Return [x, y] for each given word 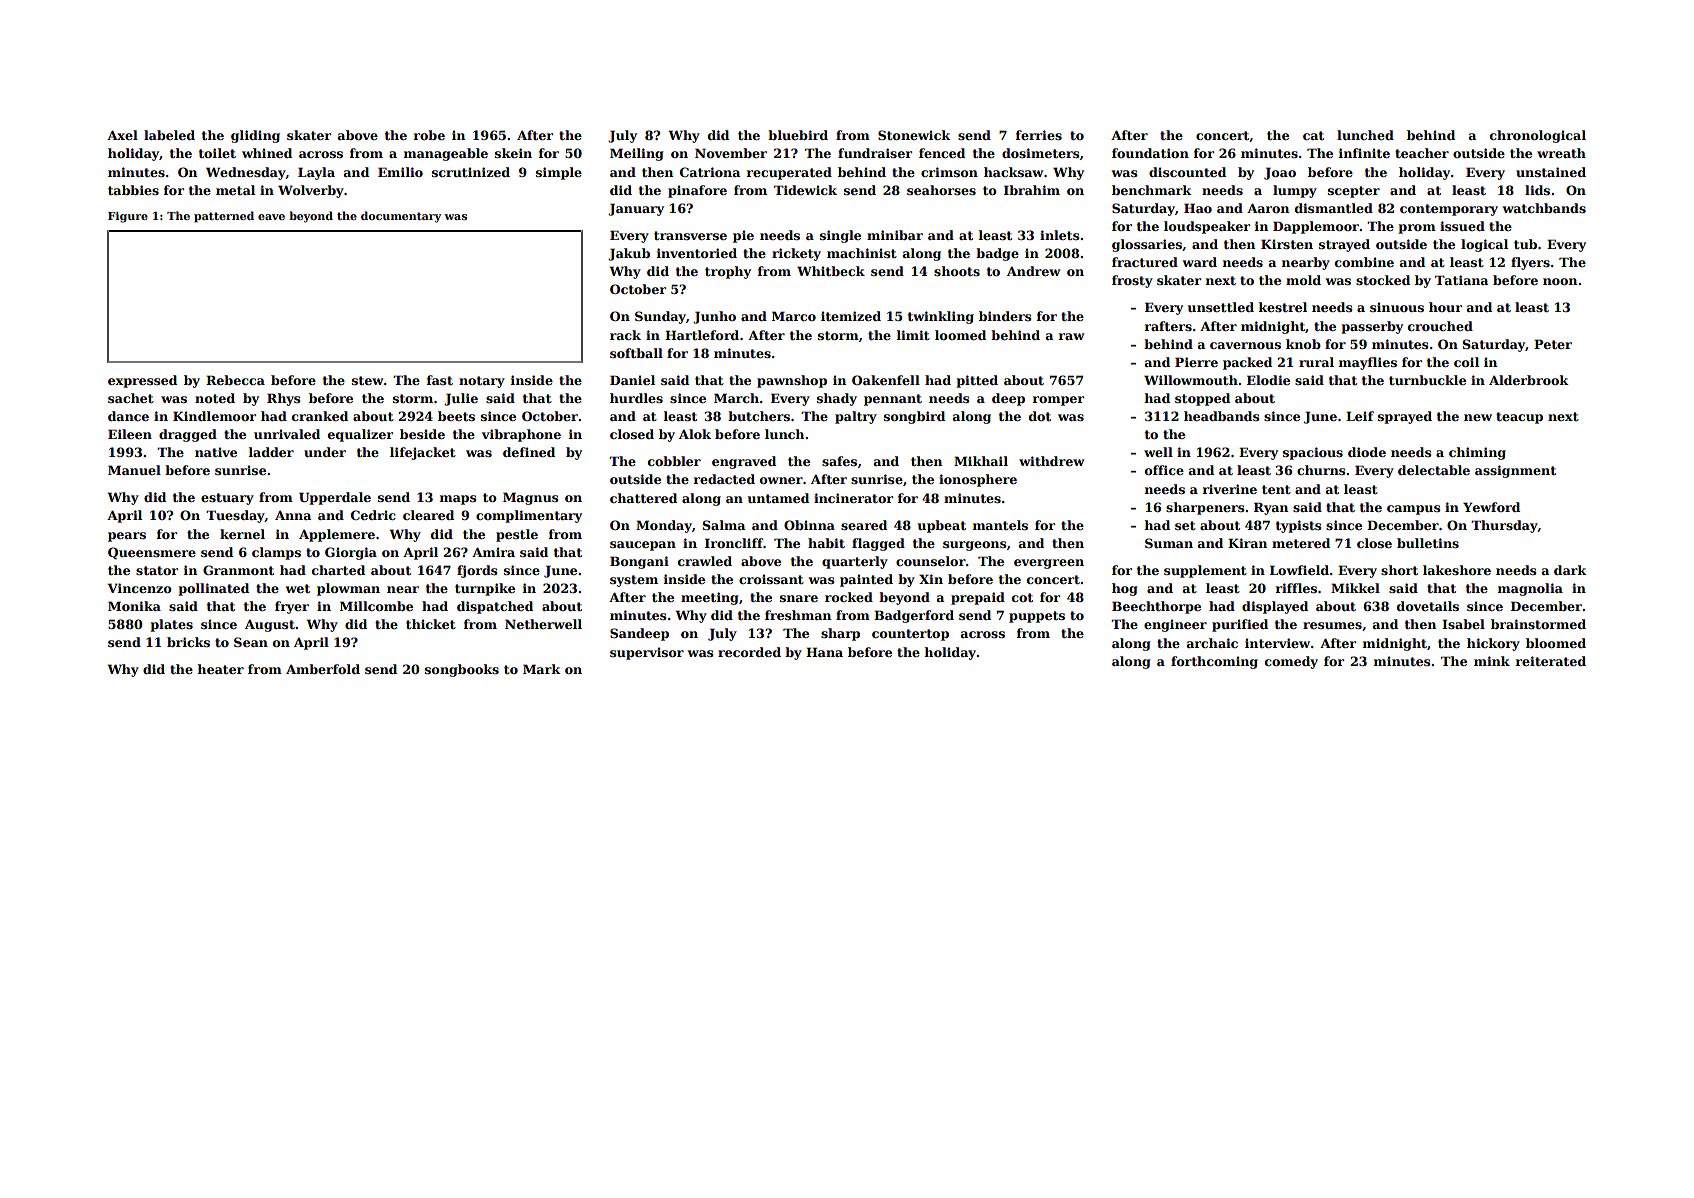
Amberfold [323, 669]
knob [1303, 344]
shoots [957, 271]
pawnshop [792, 381]
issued [1462, 226]
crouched [1440, 326]
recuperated [789, 173]
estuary [227, 499]
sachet [131, 398]
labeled [169, 135]
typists [1299, 526]
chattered [643, 498]
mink [1492, 661]
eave [271, 217]
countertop [910, 635]
